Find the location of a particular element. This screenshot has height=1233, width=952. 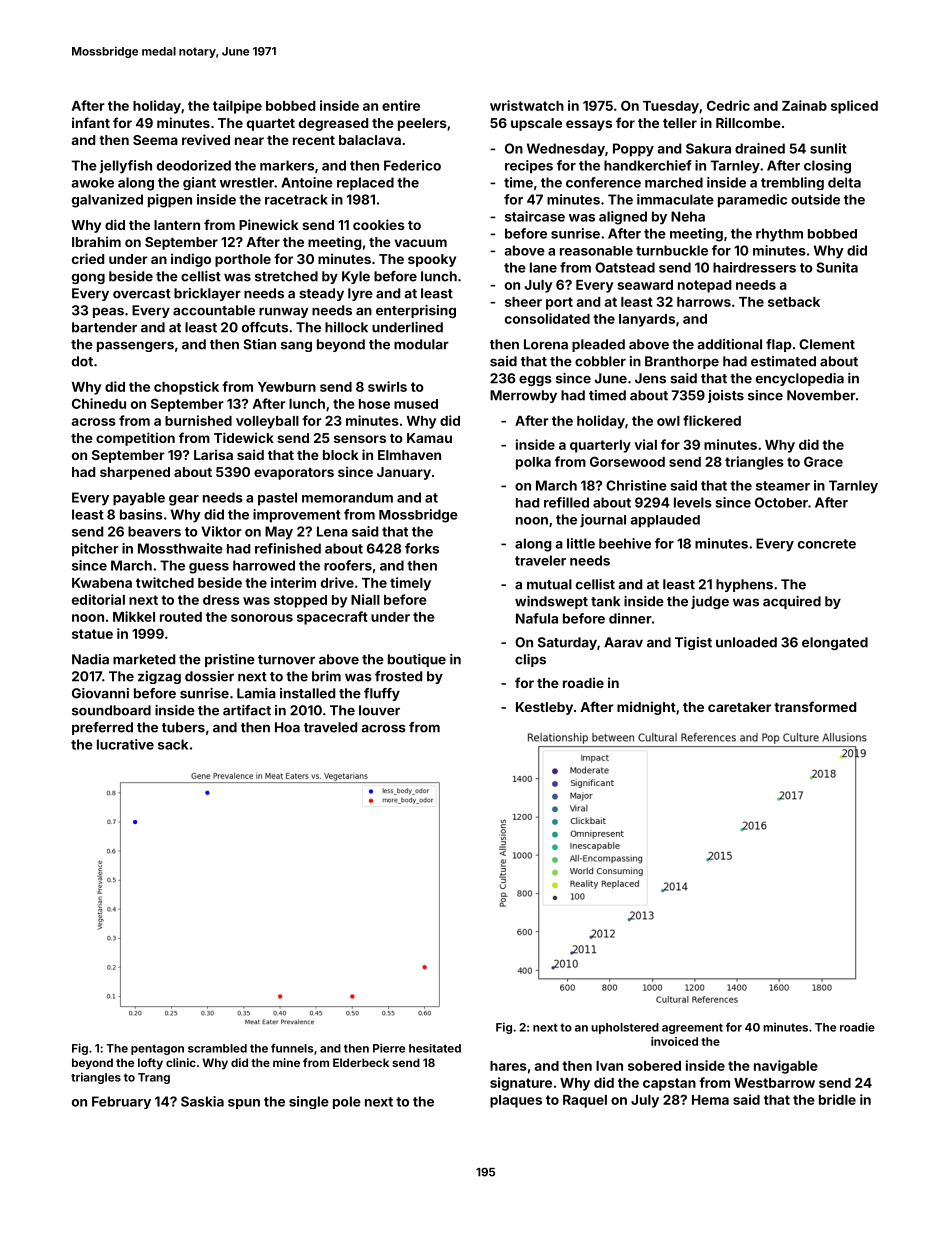

statue is located at coordinates (92, 634).
